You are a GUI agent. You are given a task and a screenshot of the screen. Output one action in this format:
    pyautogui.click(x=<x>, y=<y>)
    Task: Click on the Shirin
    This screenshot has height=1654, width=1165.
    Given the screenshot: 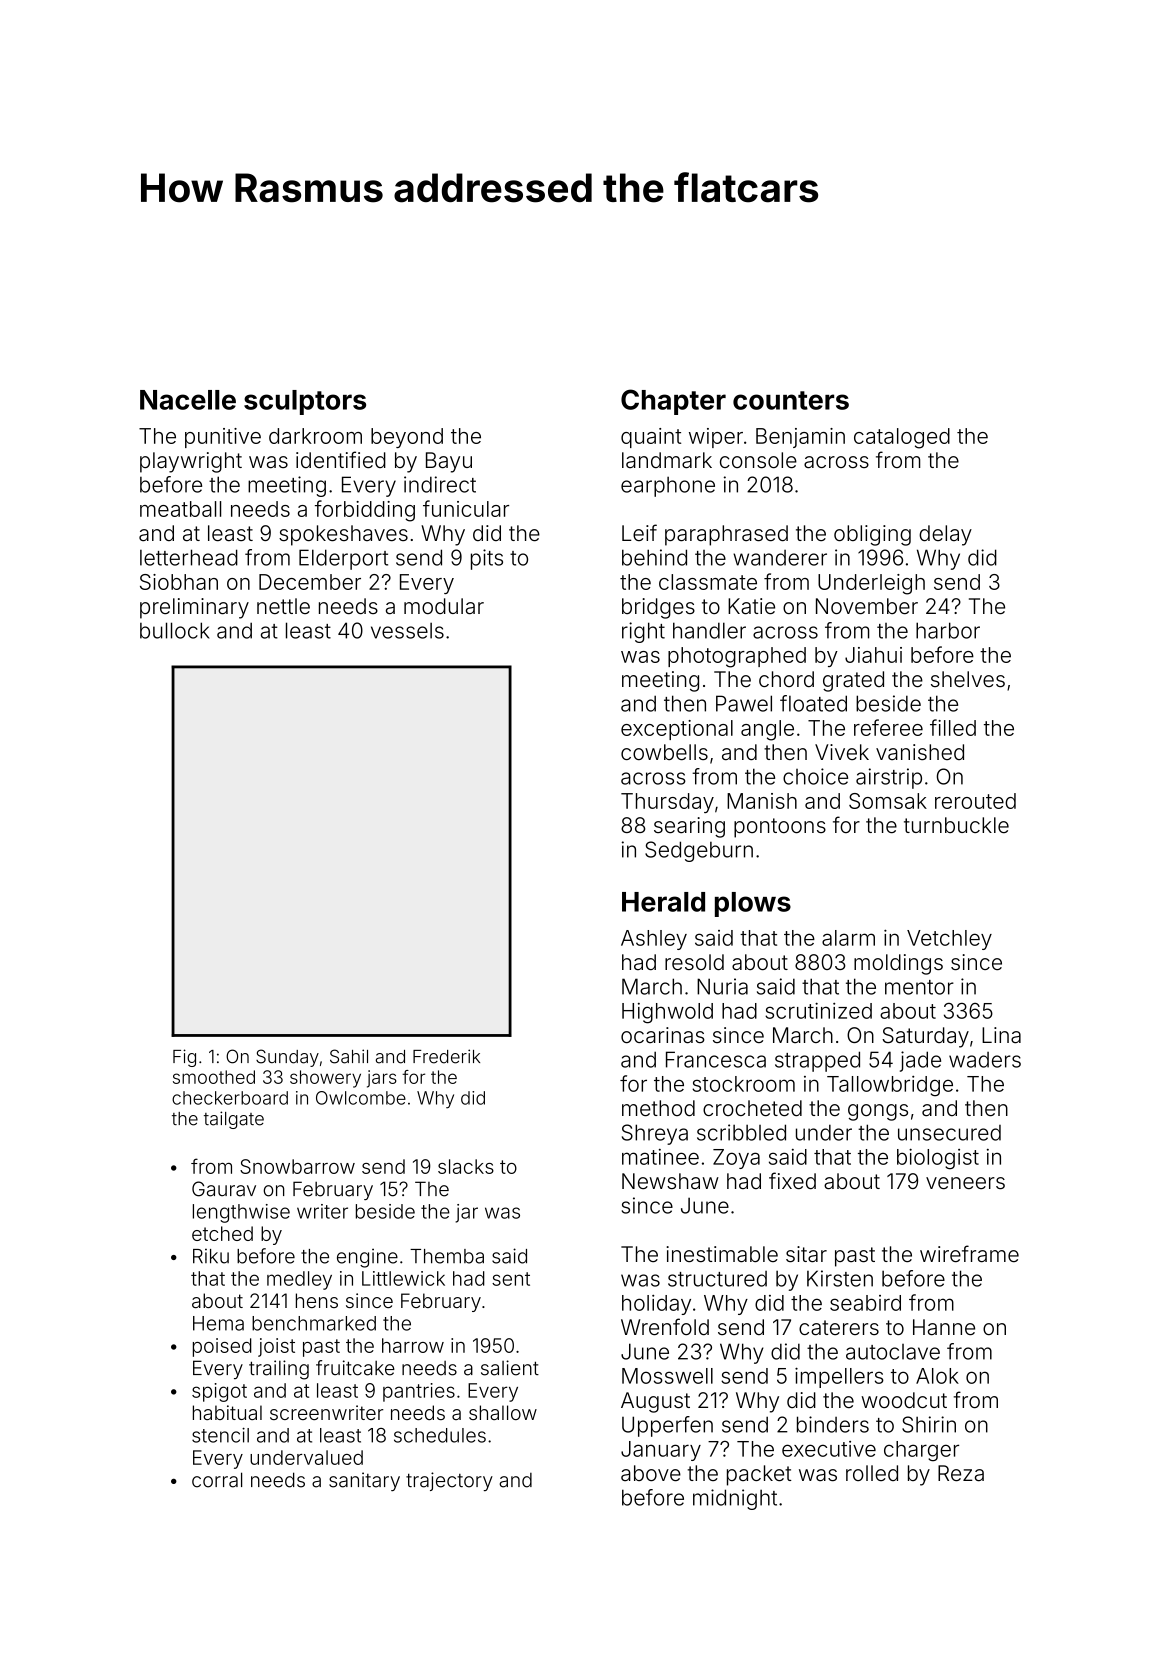 What is the action you would take?
    pyautogui.click(x=929, y=1424)
